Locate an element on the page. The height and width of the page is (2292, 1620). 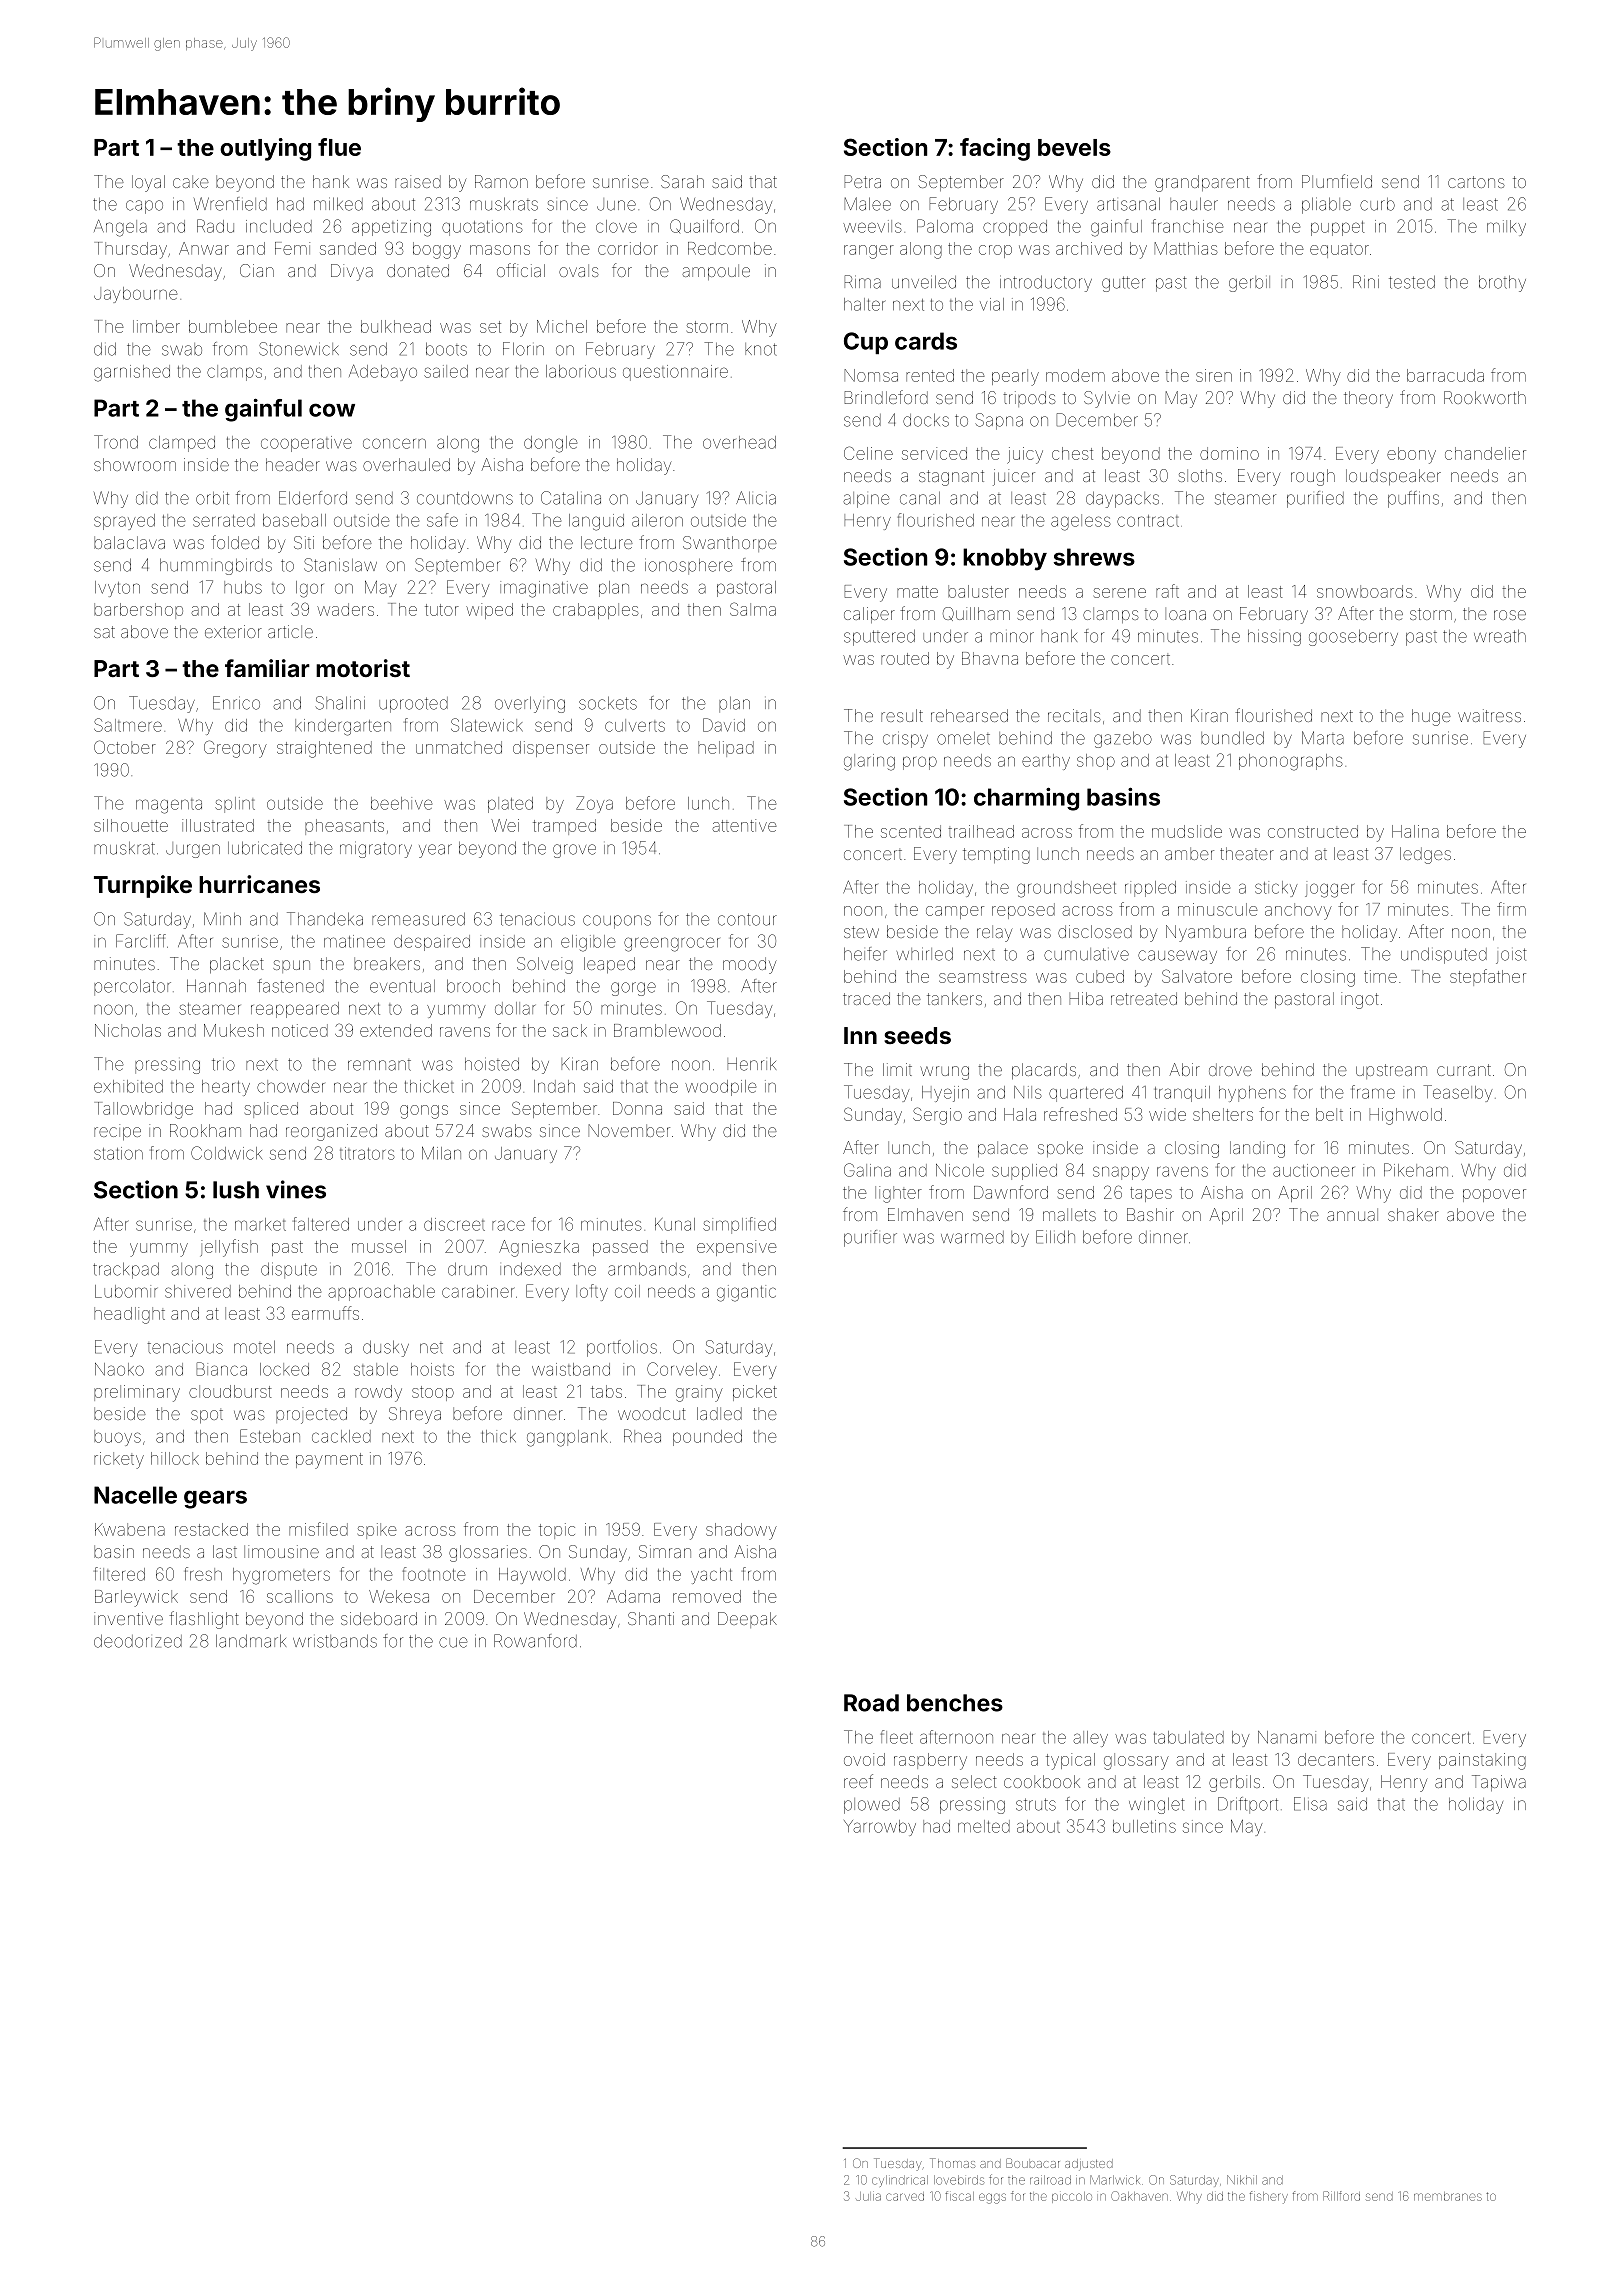
Yarrowby is located at coordinates (880, 1828).
